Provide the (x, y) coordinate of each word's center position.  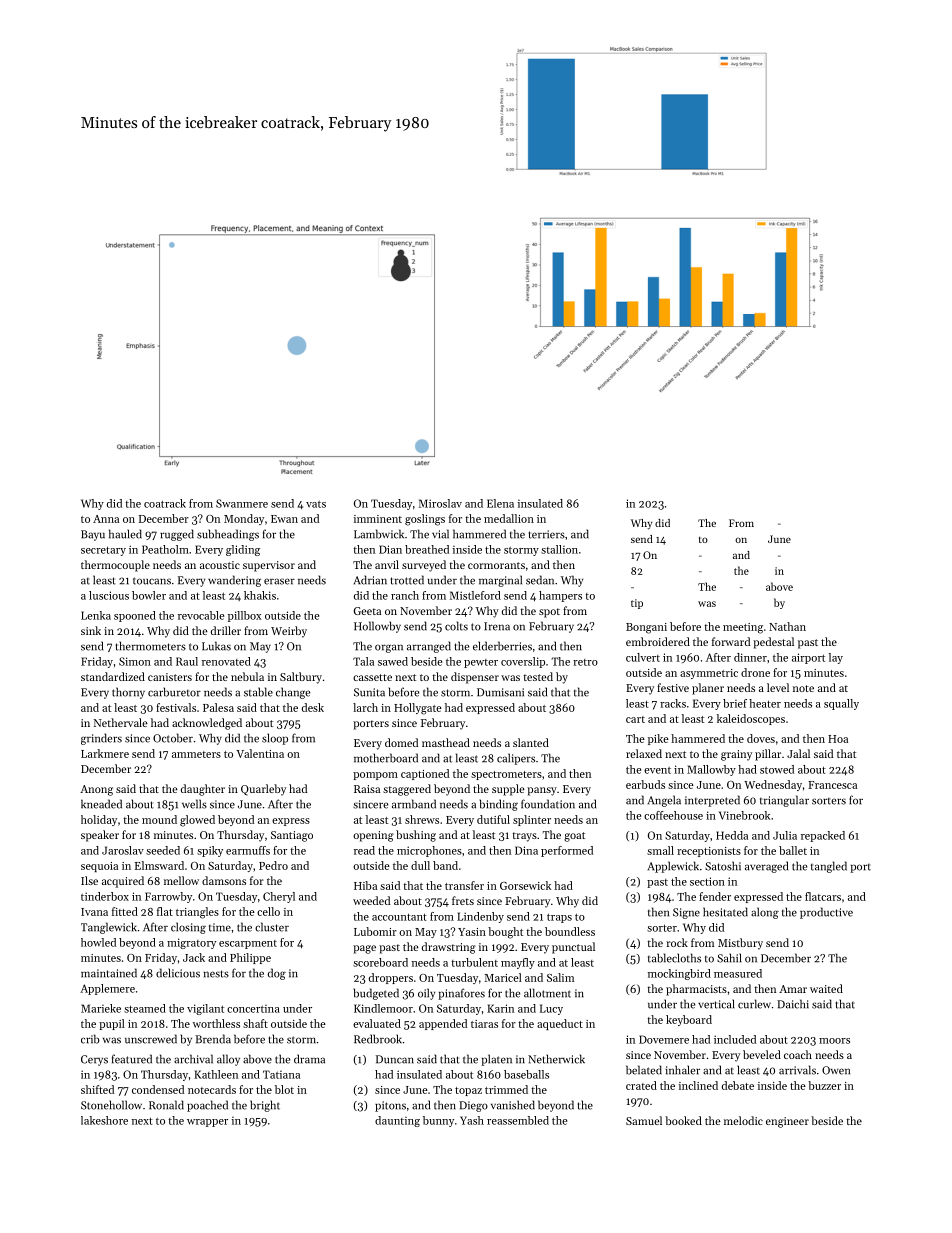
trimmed (506, 1089)
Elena (500, 503)
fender (715, 896)
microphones (429, 851)
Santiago (292, 836)
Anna (106, 519)
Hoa (838, 739)
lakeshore (104, 1120)
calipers (516, 759)
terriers (547, 534)
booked (683, 1120)
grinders (101, 739)
